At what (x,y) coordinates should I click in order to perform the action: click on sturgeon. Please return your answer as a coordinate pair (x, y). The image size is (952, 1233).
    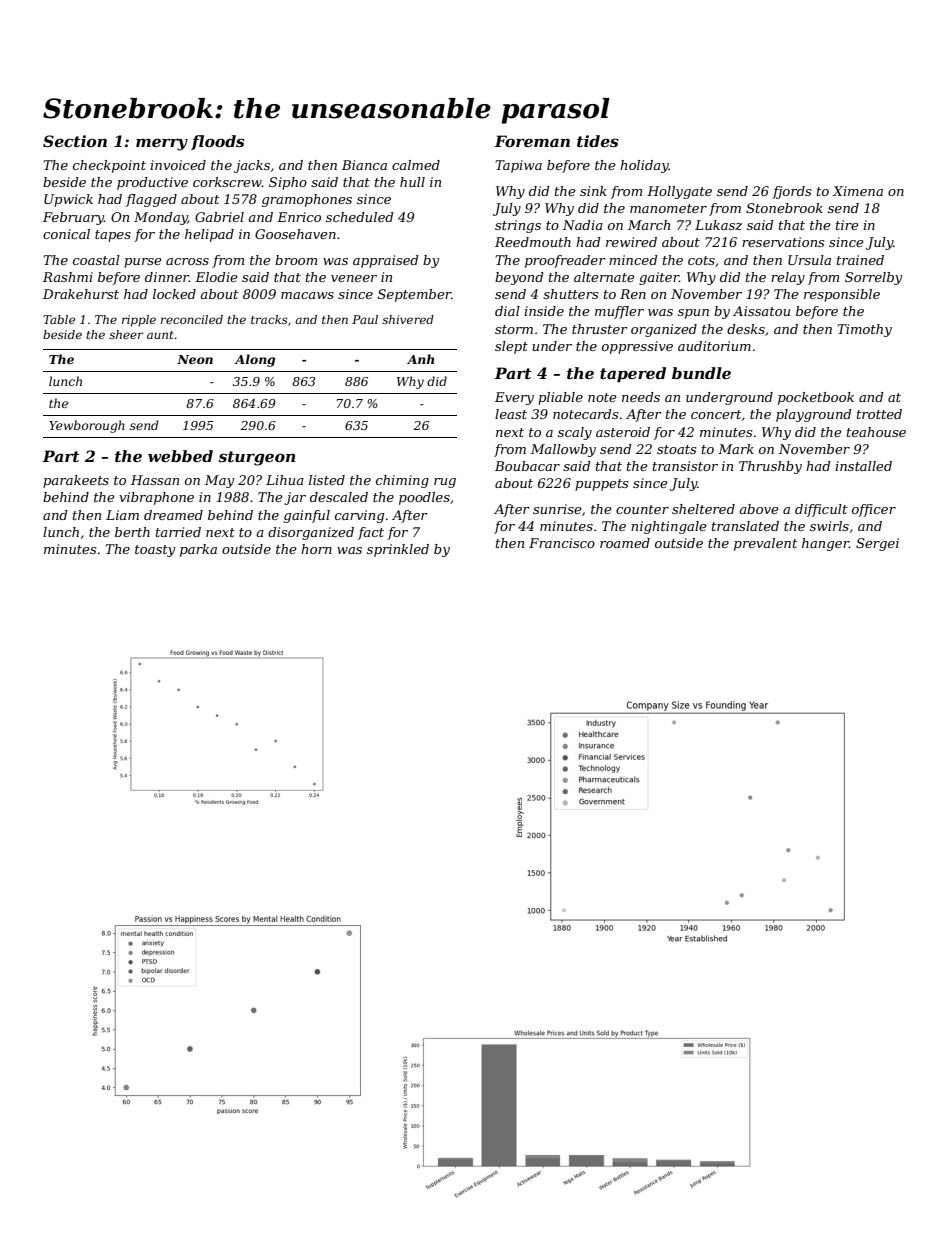
    Looking at the image, I should click on (256, 458).
